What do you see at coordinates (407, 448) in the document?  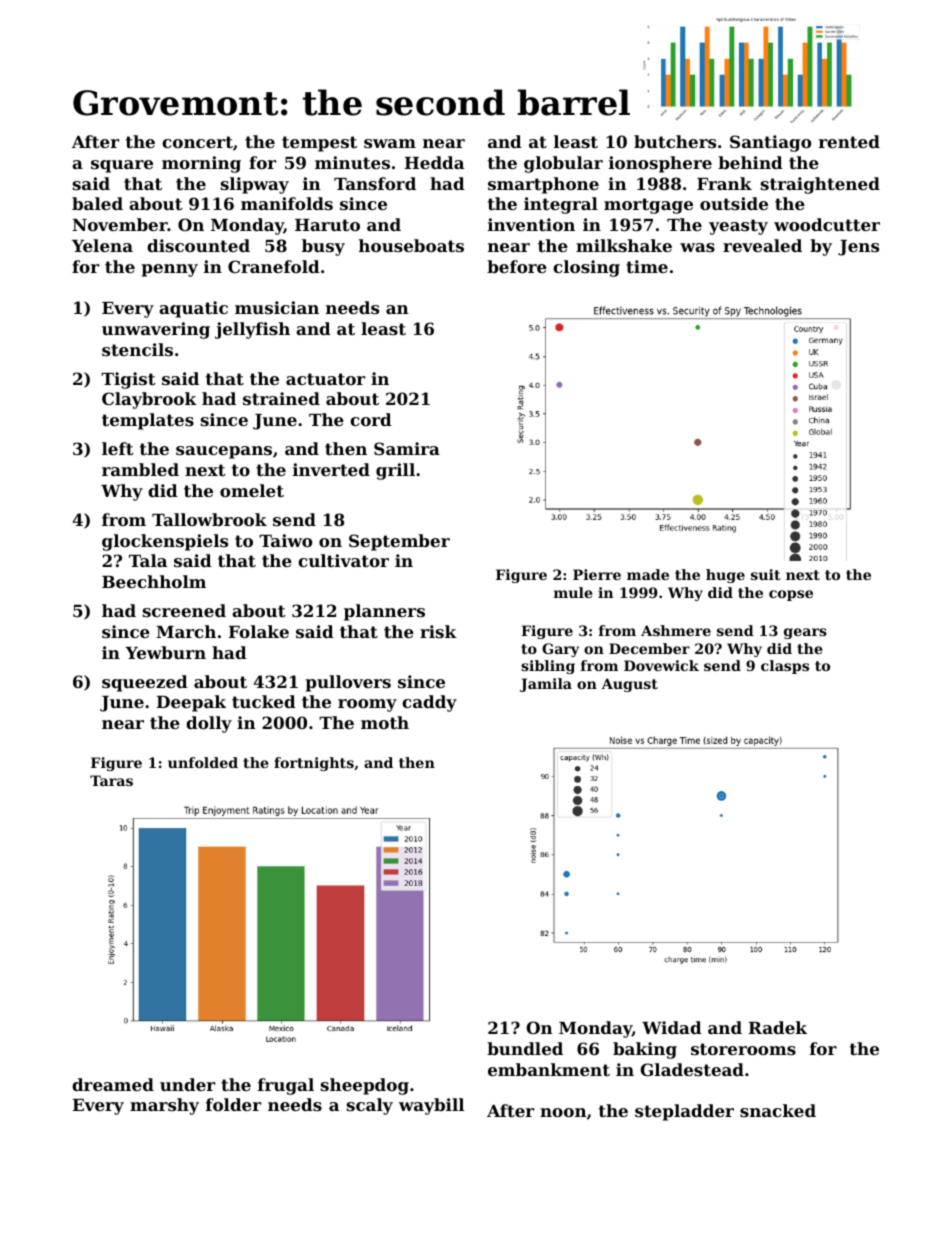 I see `Samira` at bounding box center [407, 448].
